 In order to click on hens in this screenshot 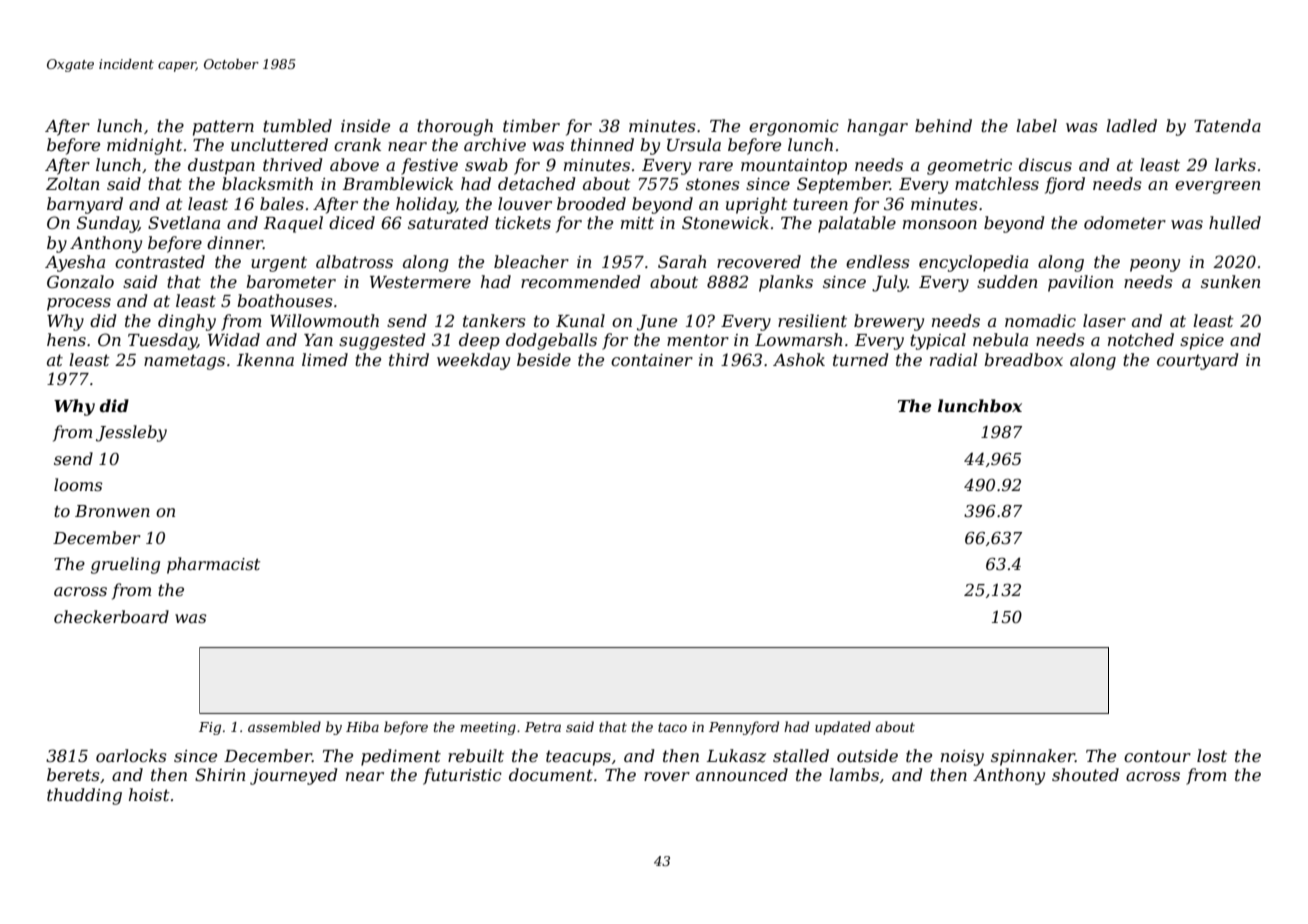, I will do `click(66, 339)`.
